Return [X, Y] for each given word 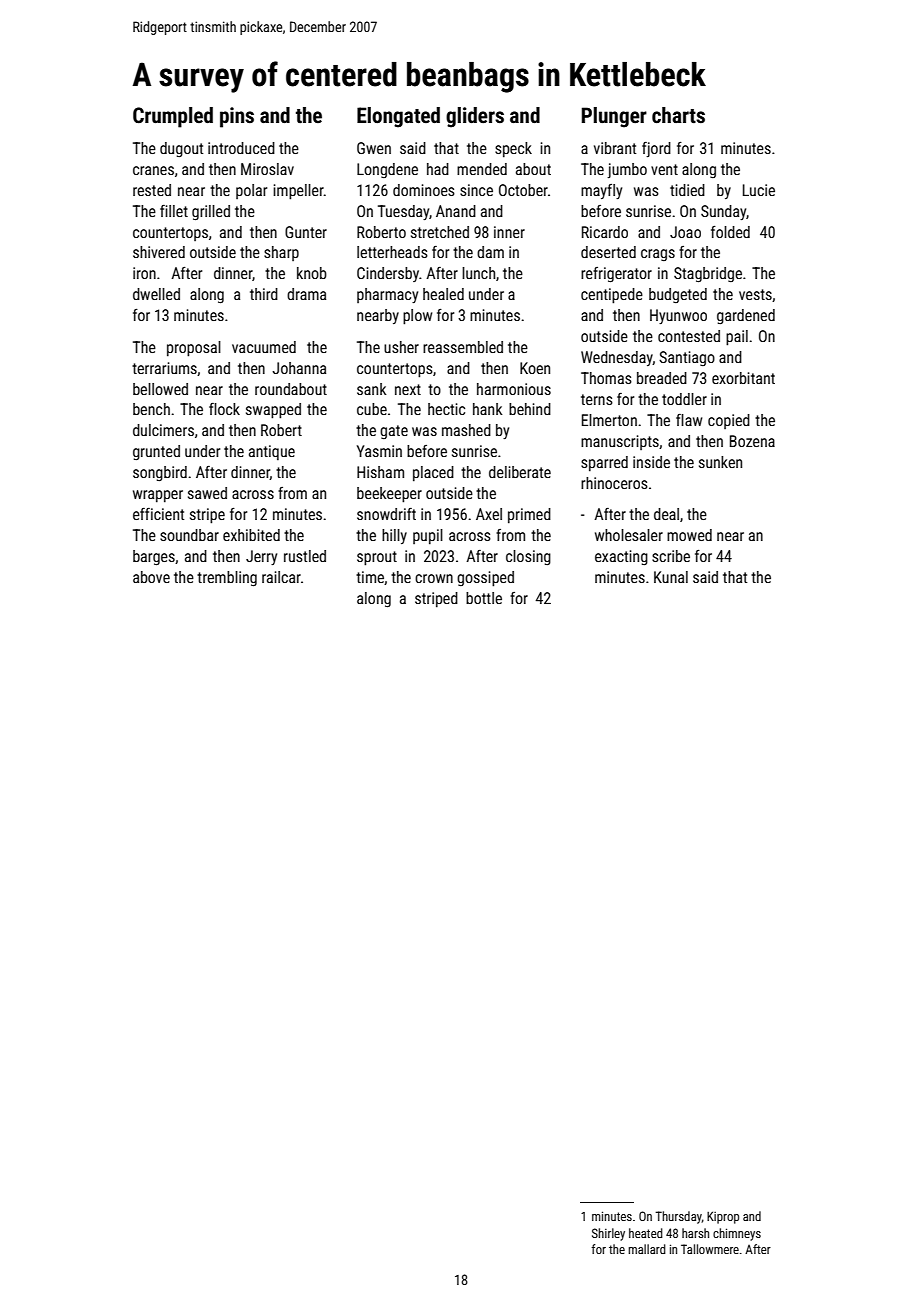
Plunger [614, 117]
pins [237, 117]
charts [678, 115]
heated [646, 1233]
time [370, 577]
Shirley [608, 1234]
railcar [281, 577]
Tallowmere [710, 1249]
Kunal [671, 577]
